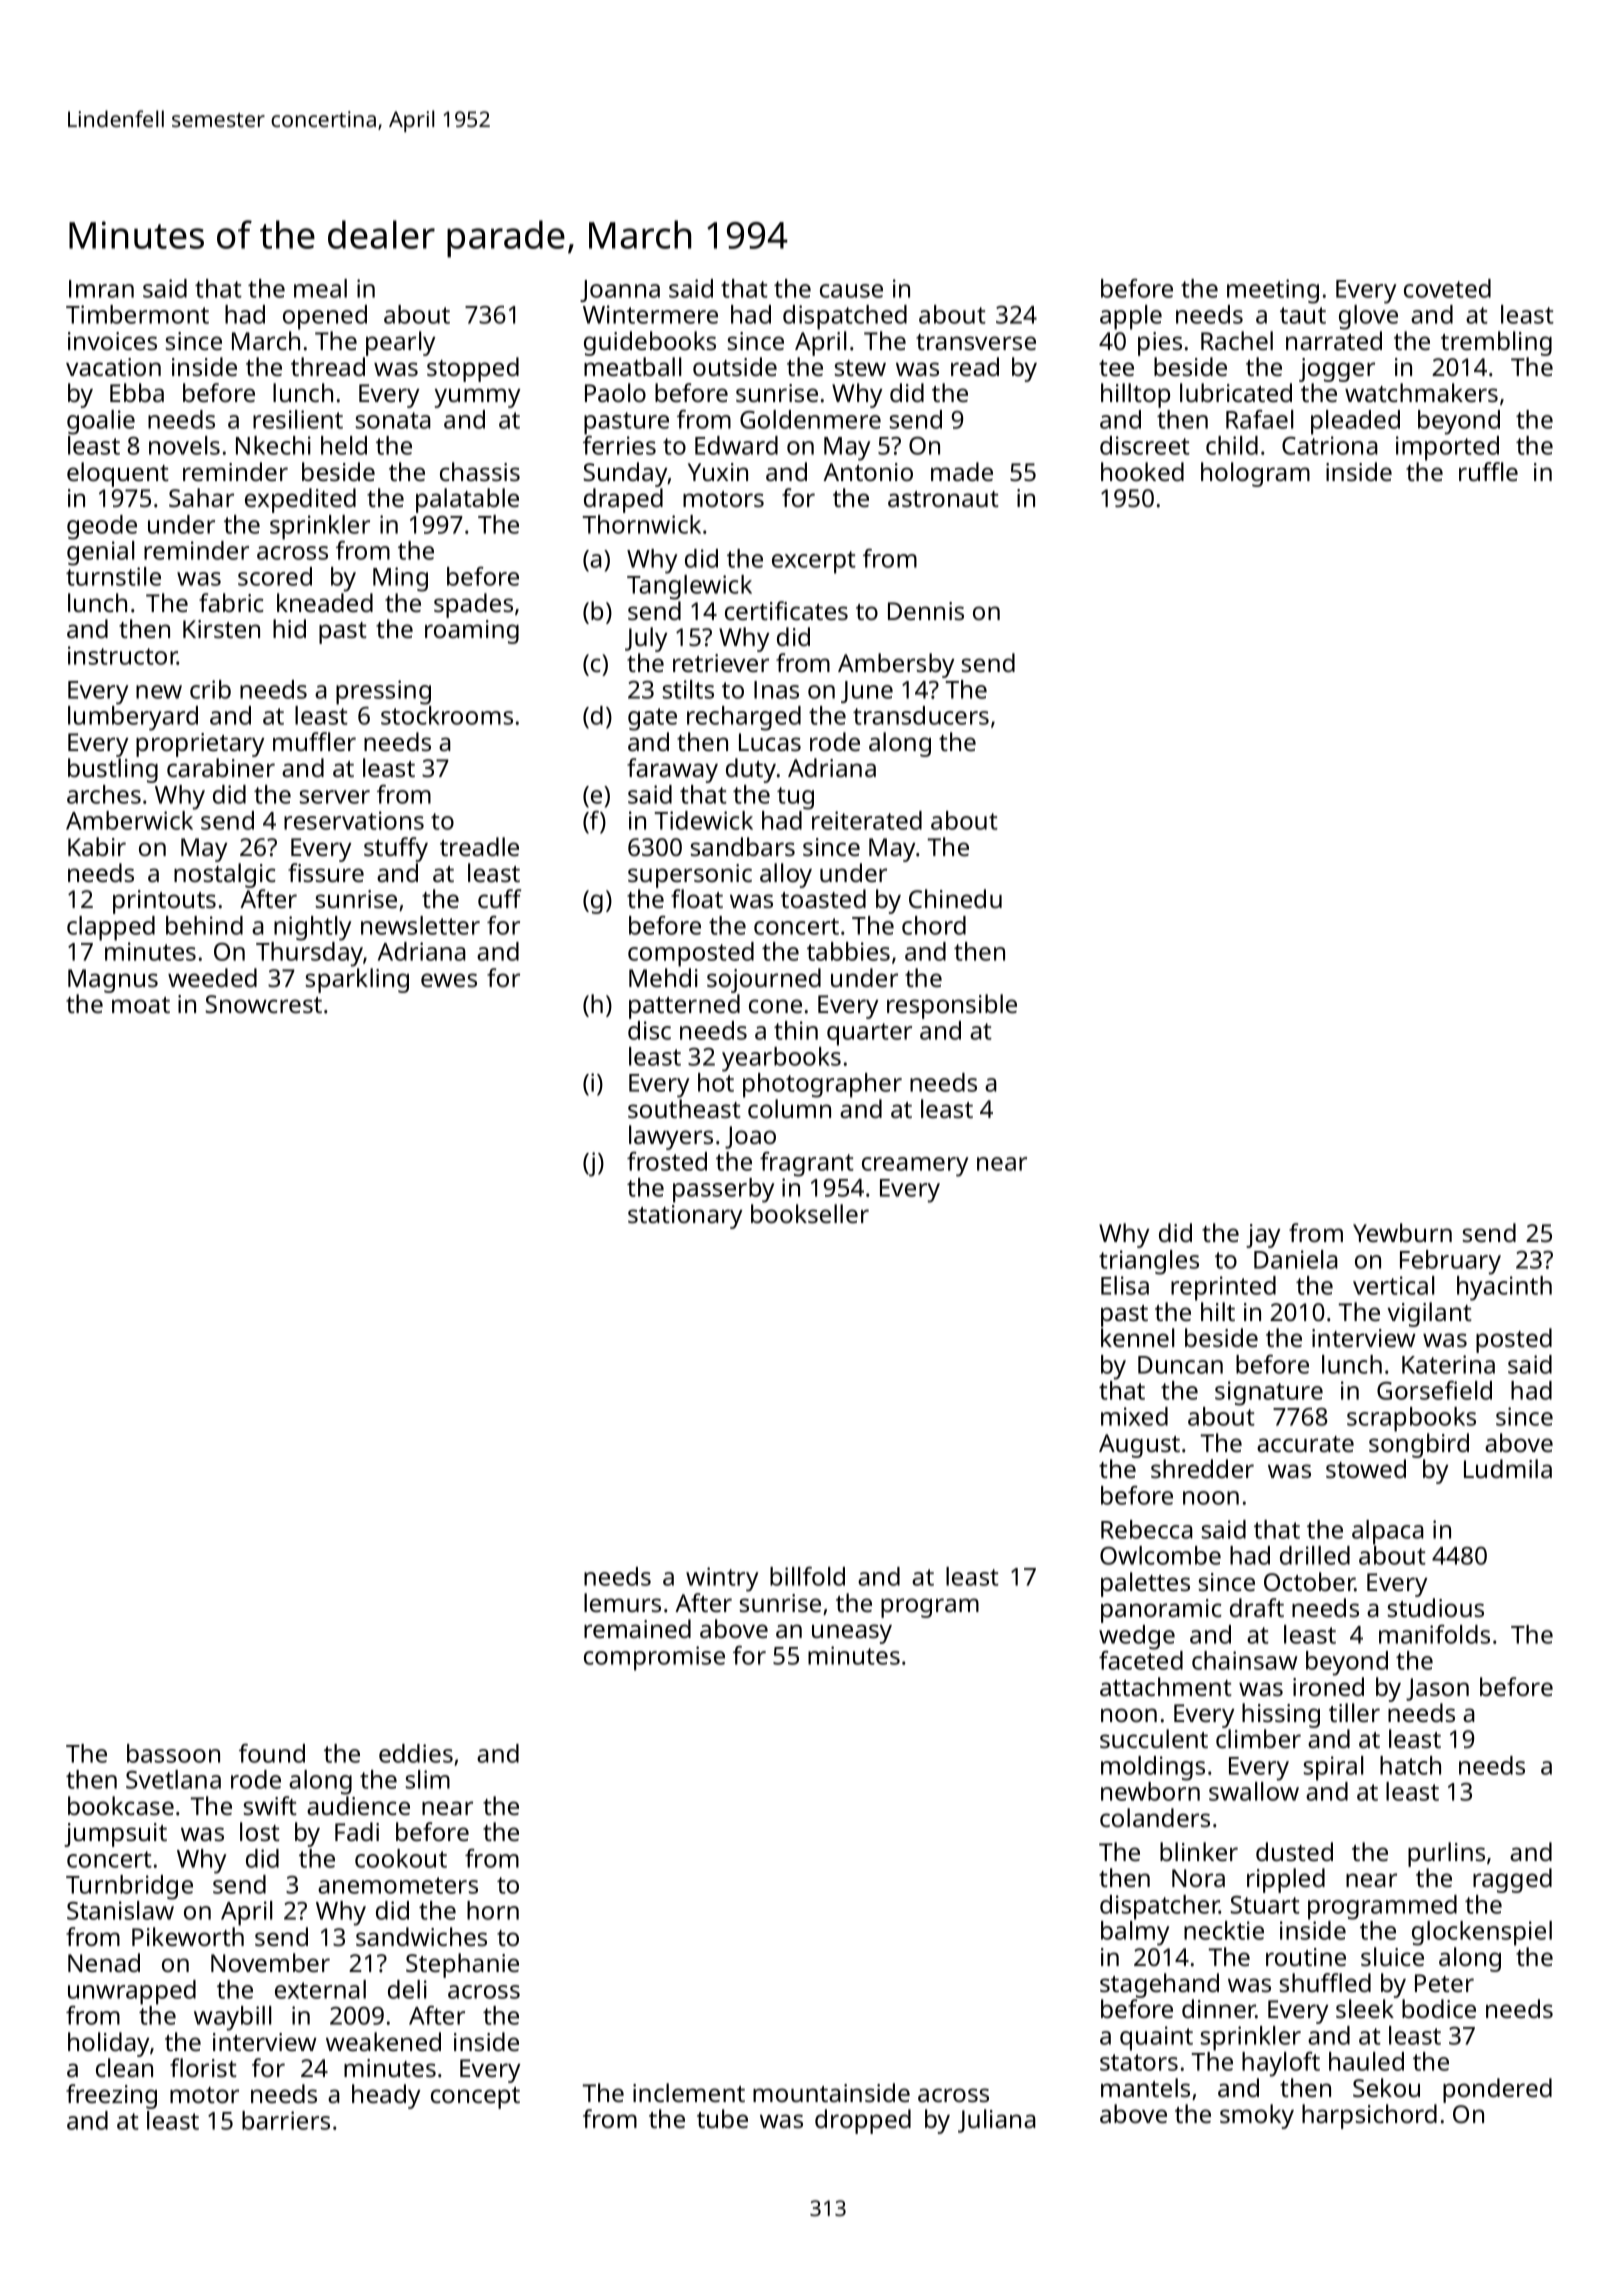 The image size is (1620, 2292). I want to click on necktie, so click(1224, 1930).
